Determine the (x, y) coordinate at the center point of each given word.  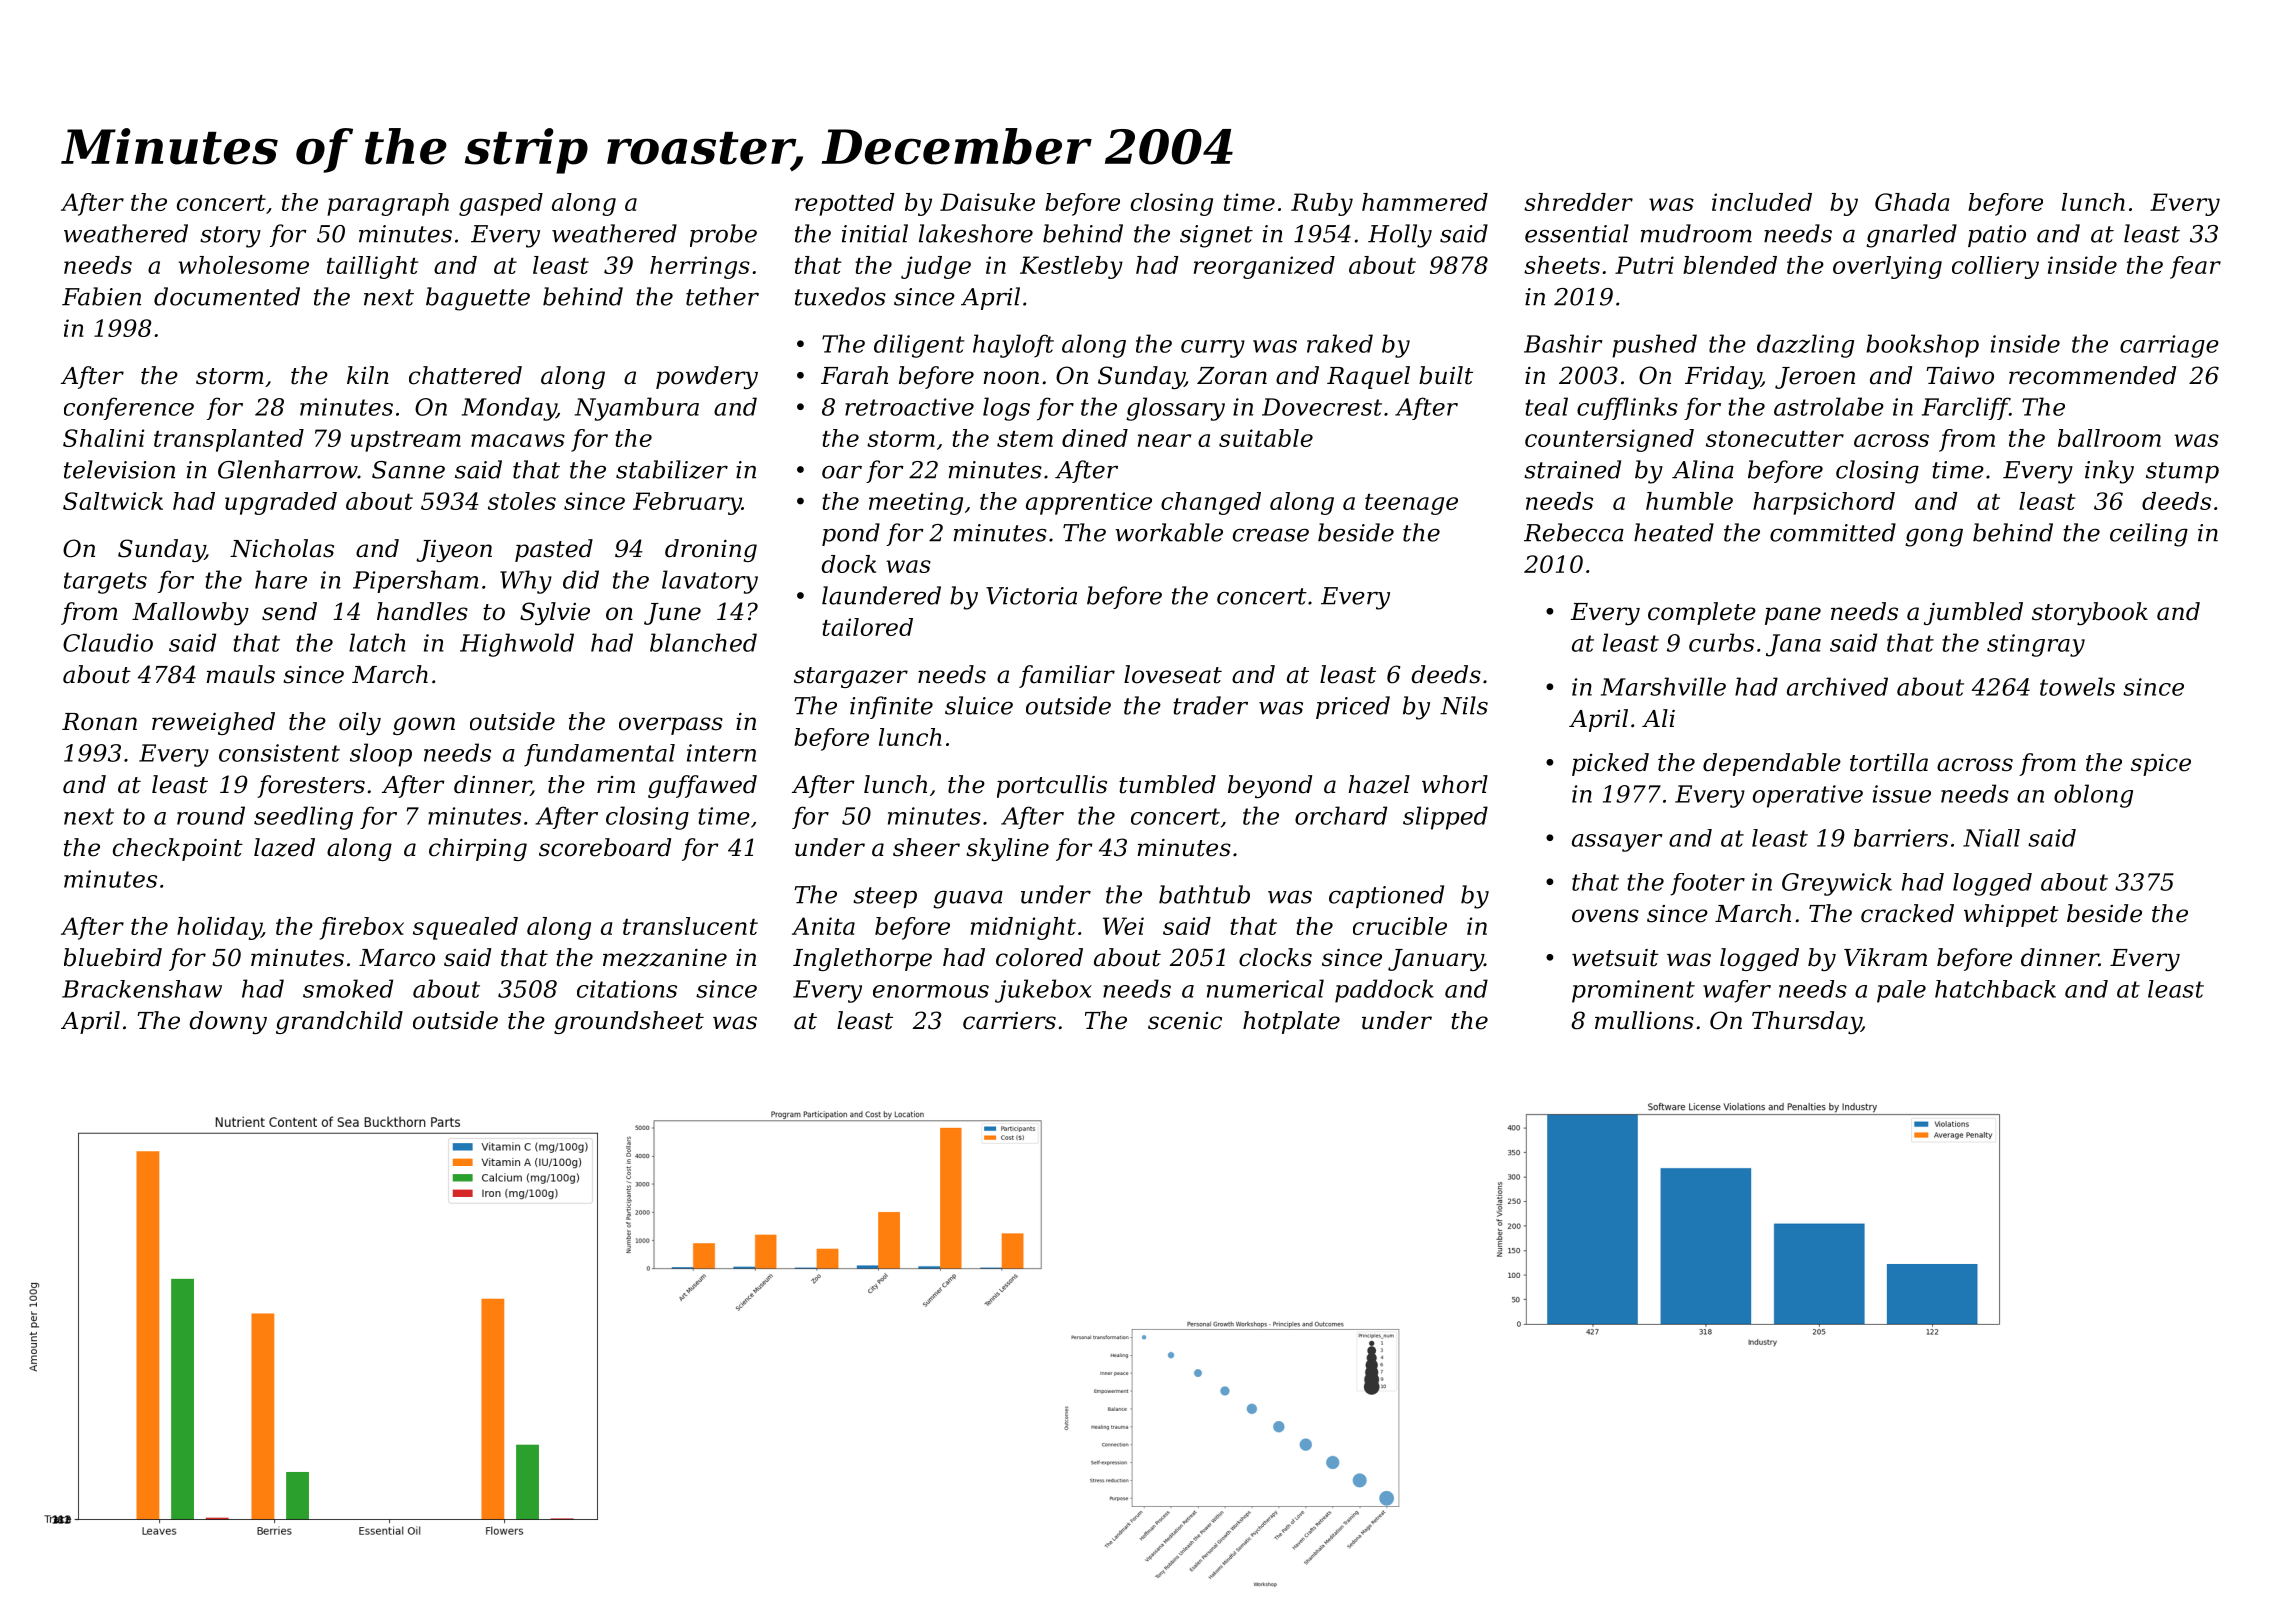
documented (227, 296)
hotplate (1291, 1022)
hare (281, 579)
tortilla (1889, 762)
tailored (867, 627)
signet (1216, 236)
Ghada (1912, 202)
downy (228, 1022)
